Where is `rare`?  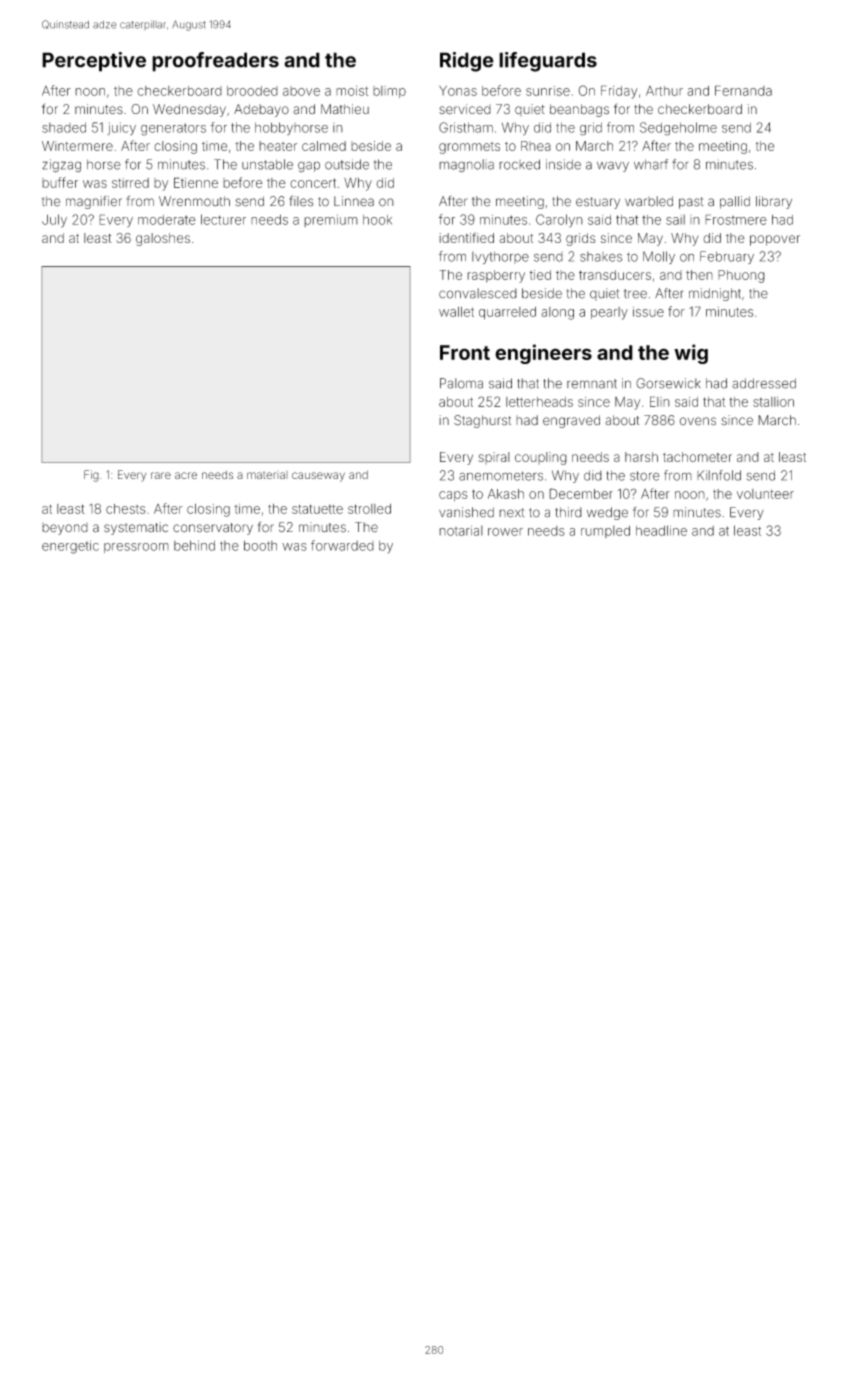
rare is located at coordinates (161, 475).
